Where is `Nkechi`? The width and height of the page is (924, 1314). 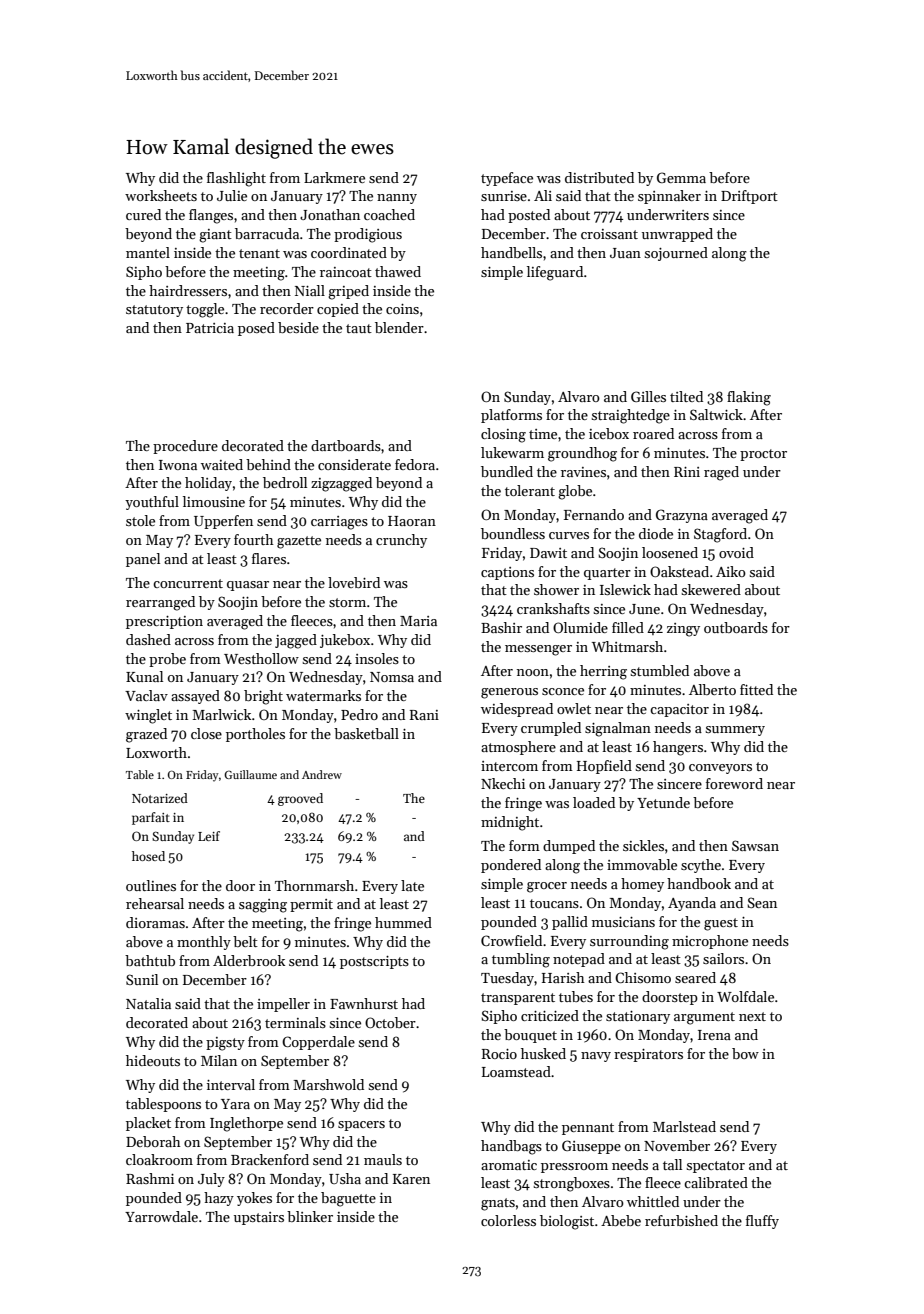 Nkechi is located at coordinates (503, 783).
